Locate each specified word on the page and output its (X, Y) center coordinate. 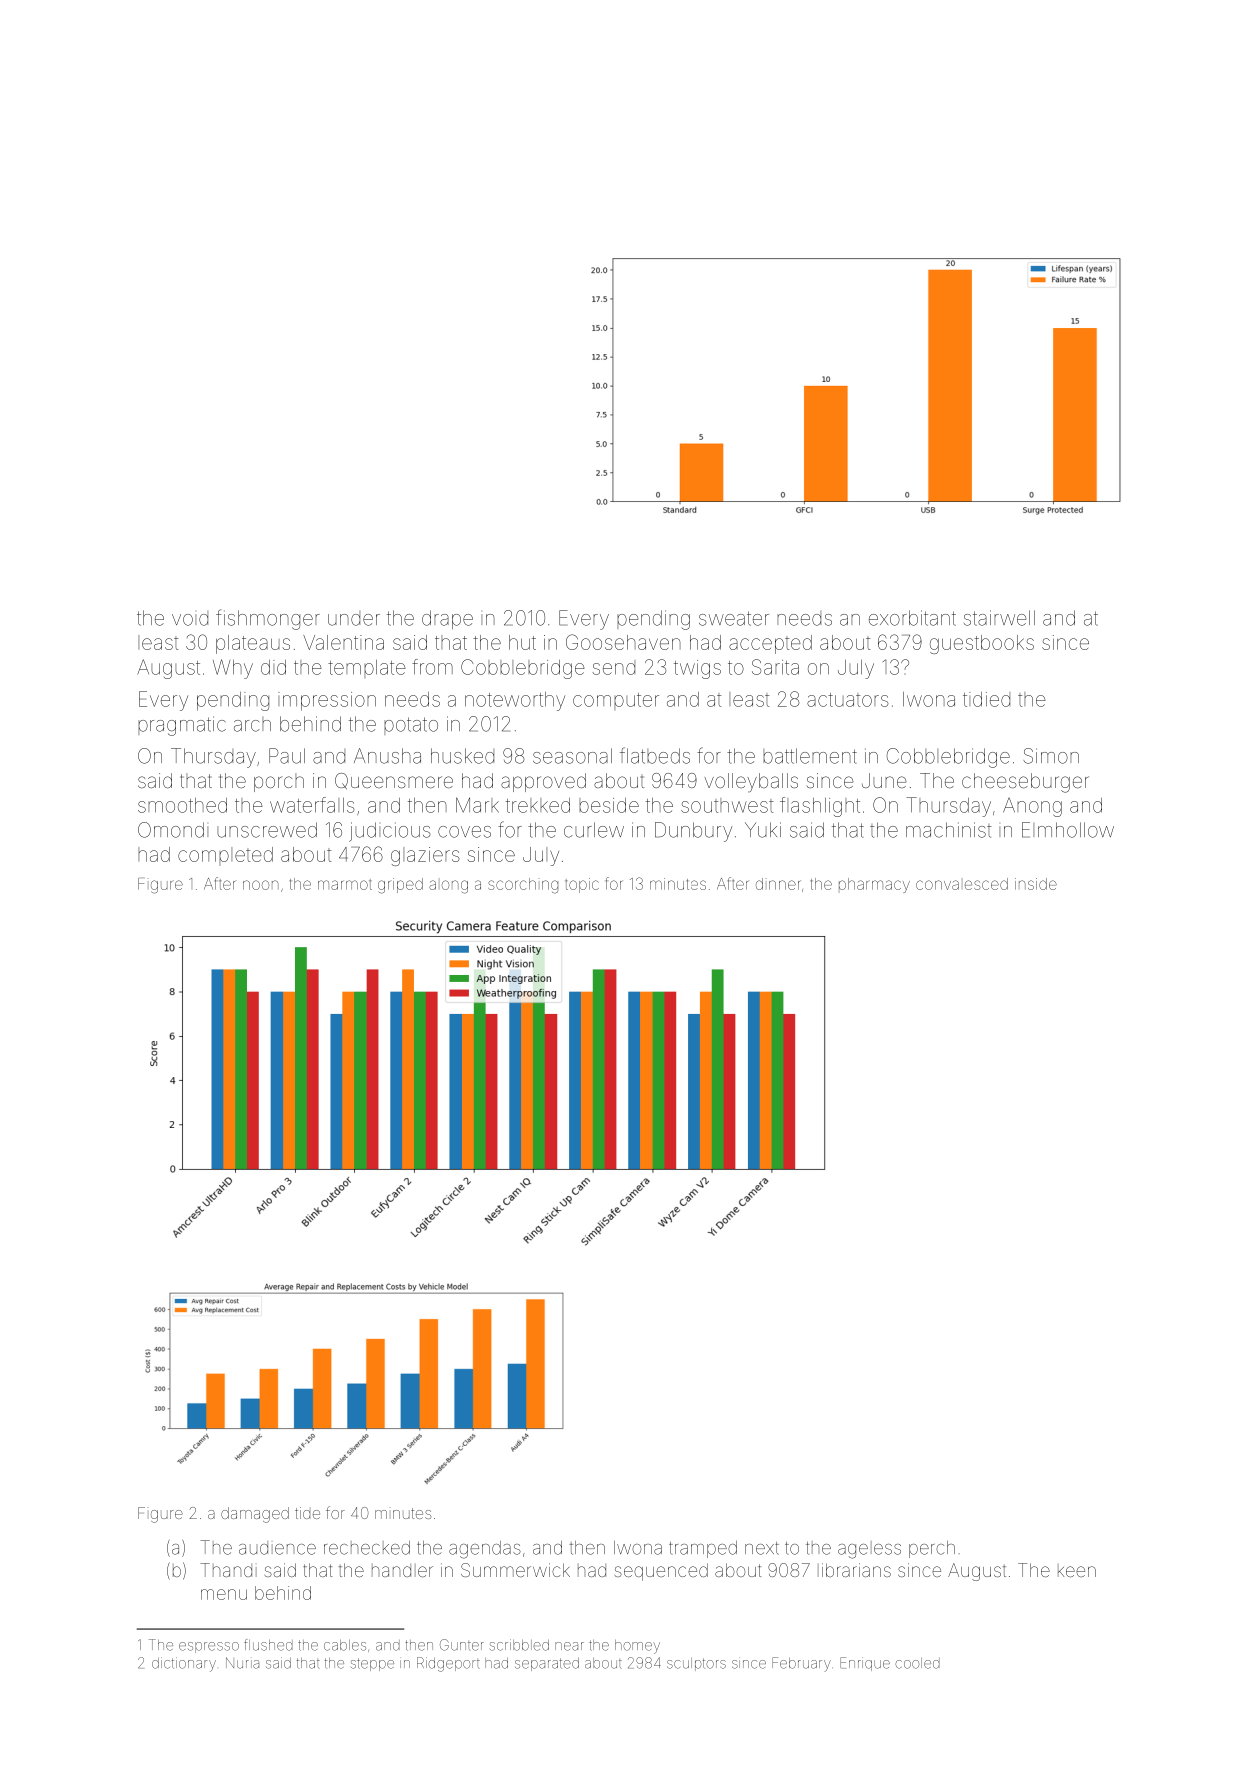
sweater (734, 618)
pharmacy (874, 885)
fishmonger (268, 619)
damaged (255, 1515)
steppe (372, 1664)
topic (582, 885)
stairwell (999, 618)
